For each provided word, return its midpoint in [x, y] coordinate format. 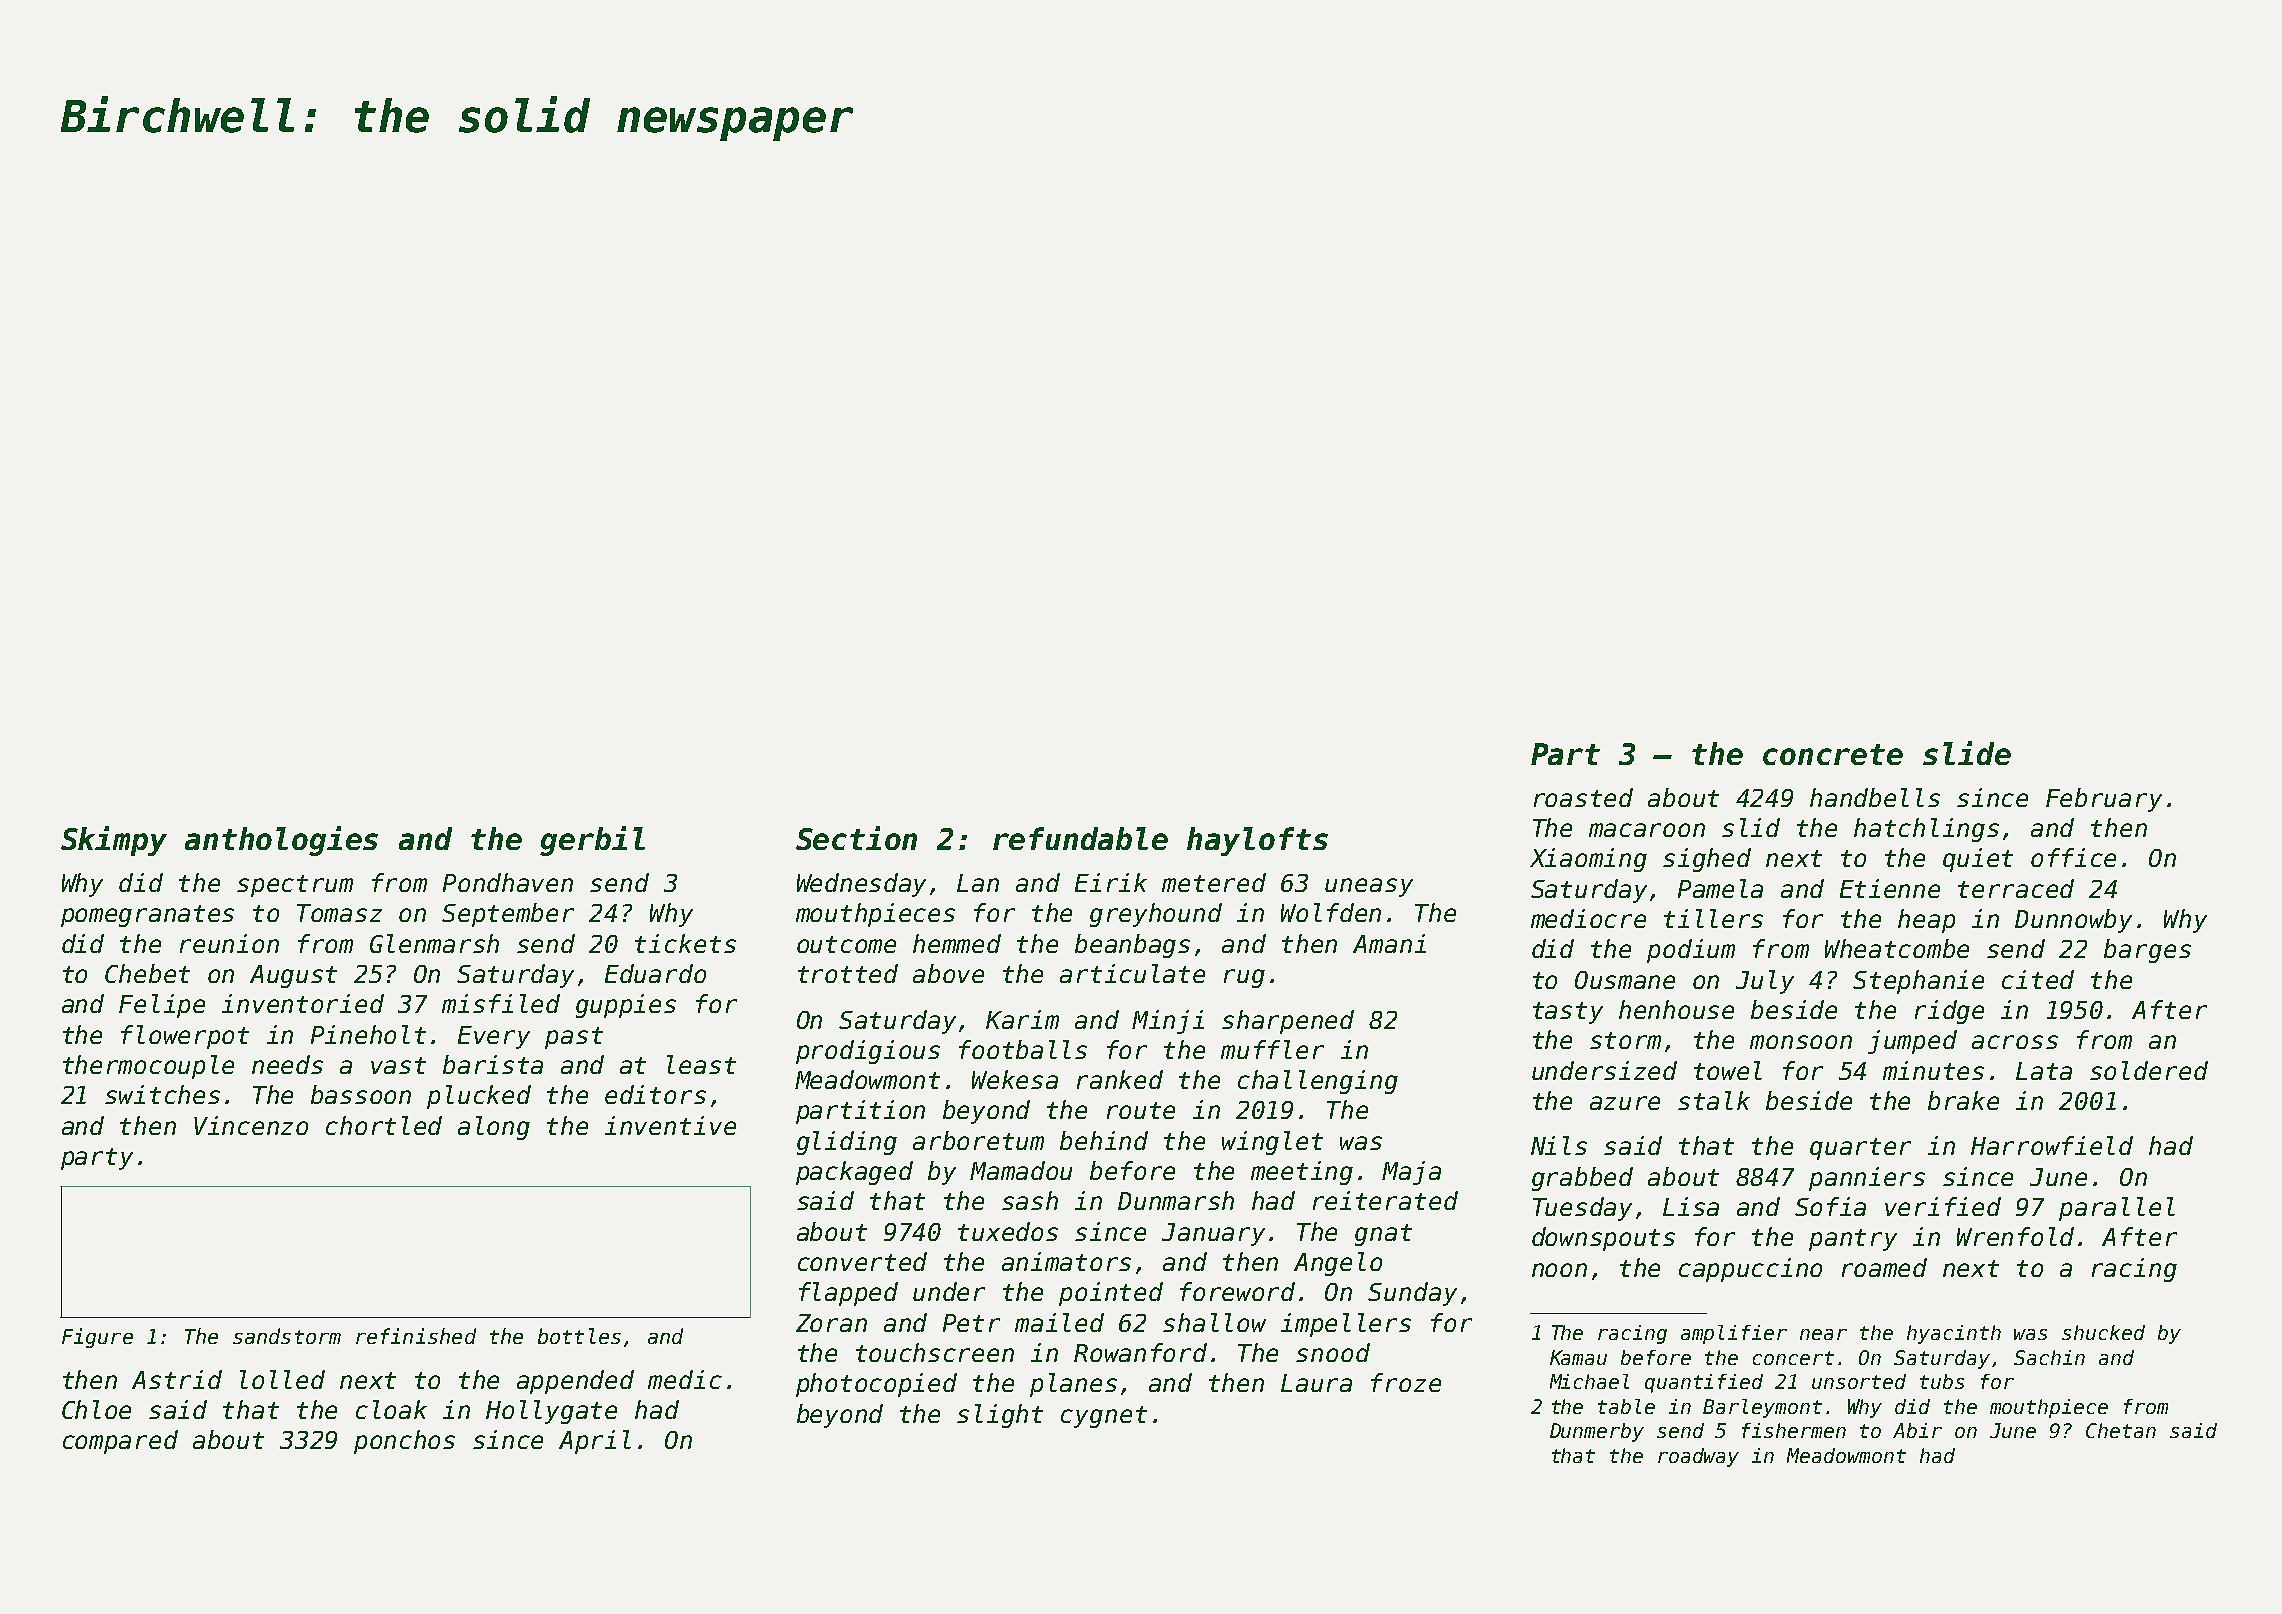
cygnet [1104, 1417]
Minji [1168, 1022]
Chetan [2121, 1430]
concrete [1833, 754]
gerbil [592, 841]
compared [120, 1442]
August [293, 976]
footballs [1023, 1049]
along [494, 1128]
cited [2038, 979]
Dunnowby [2073, 921]
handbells [1875, 797]
